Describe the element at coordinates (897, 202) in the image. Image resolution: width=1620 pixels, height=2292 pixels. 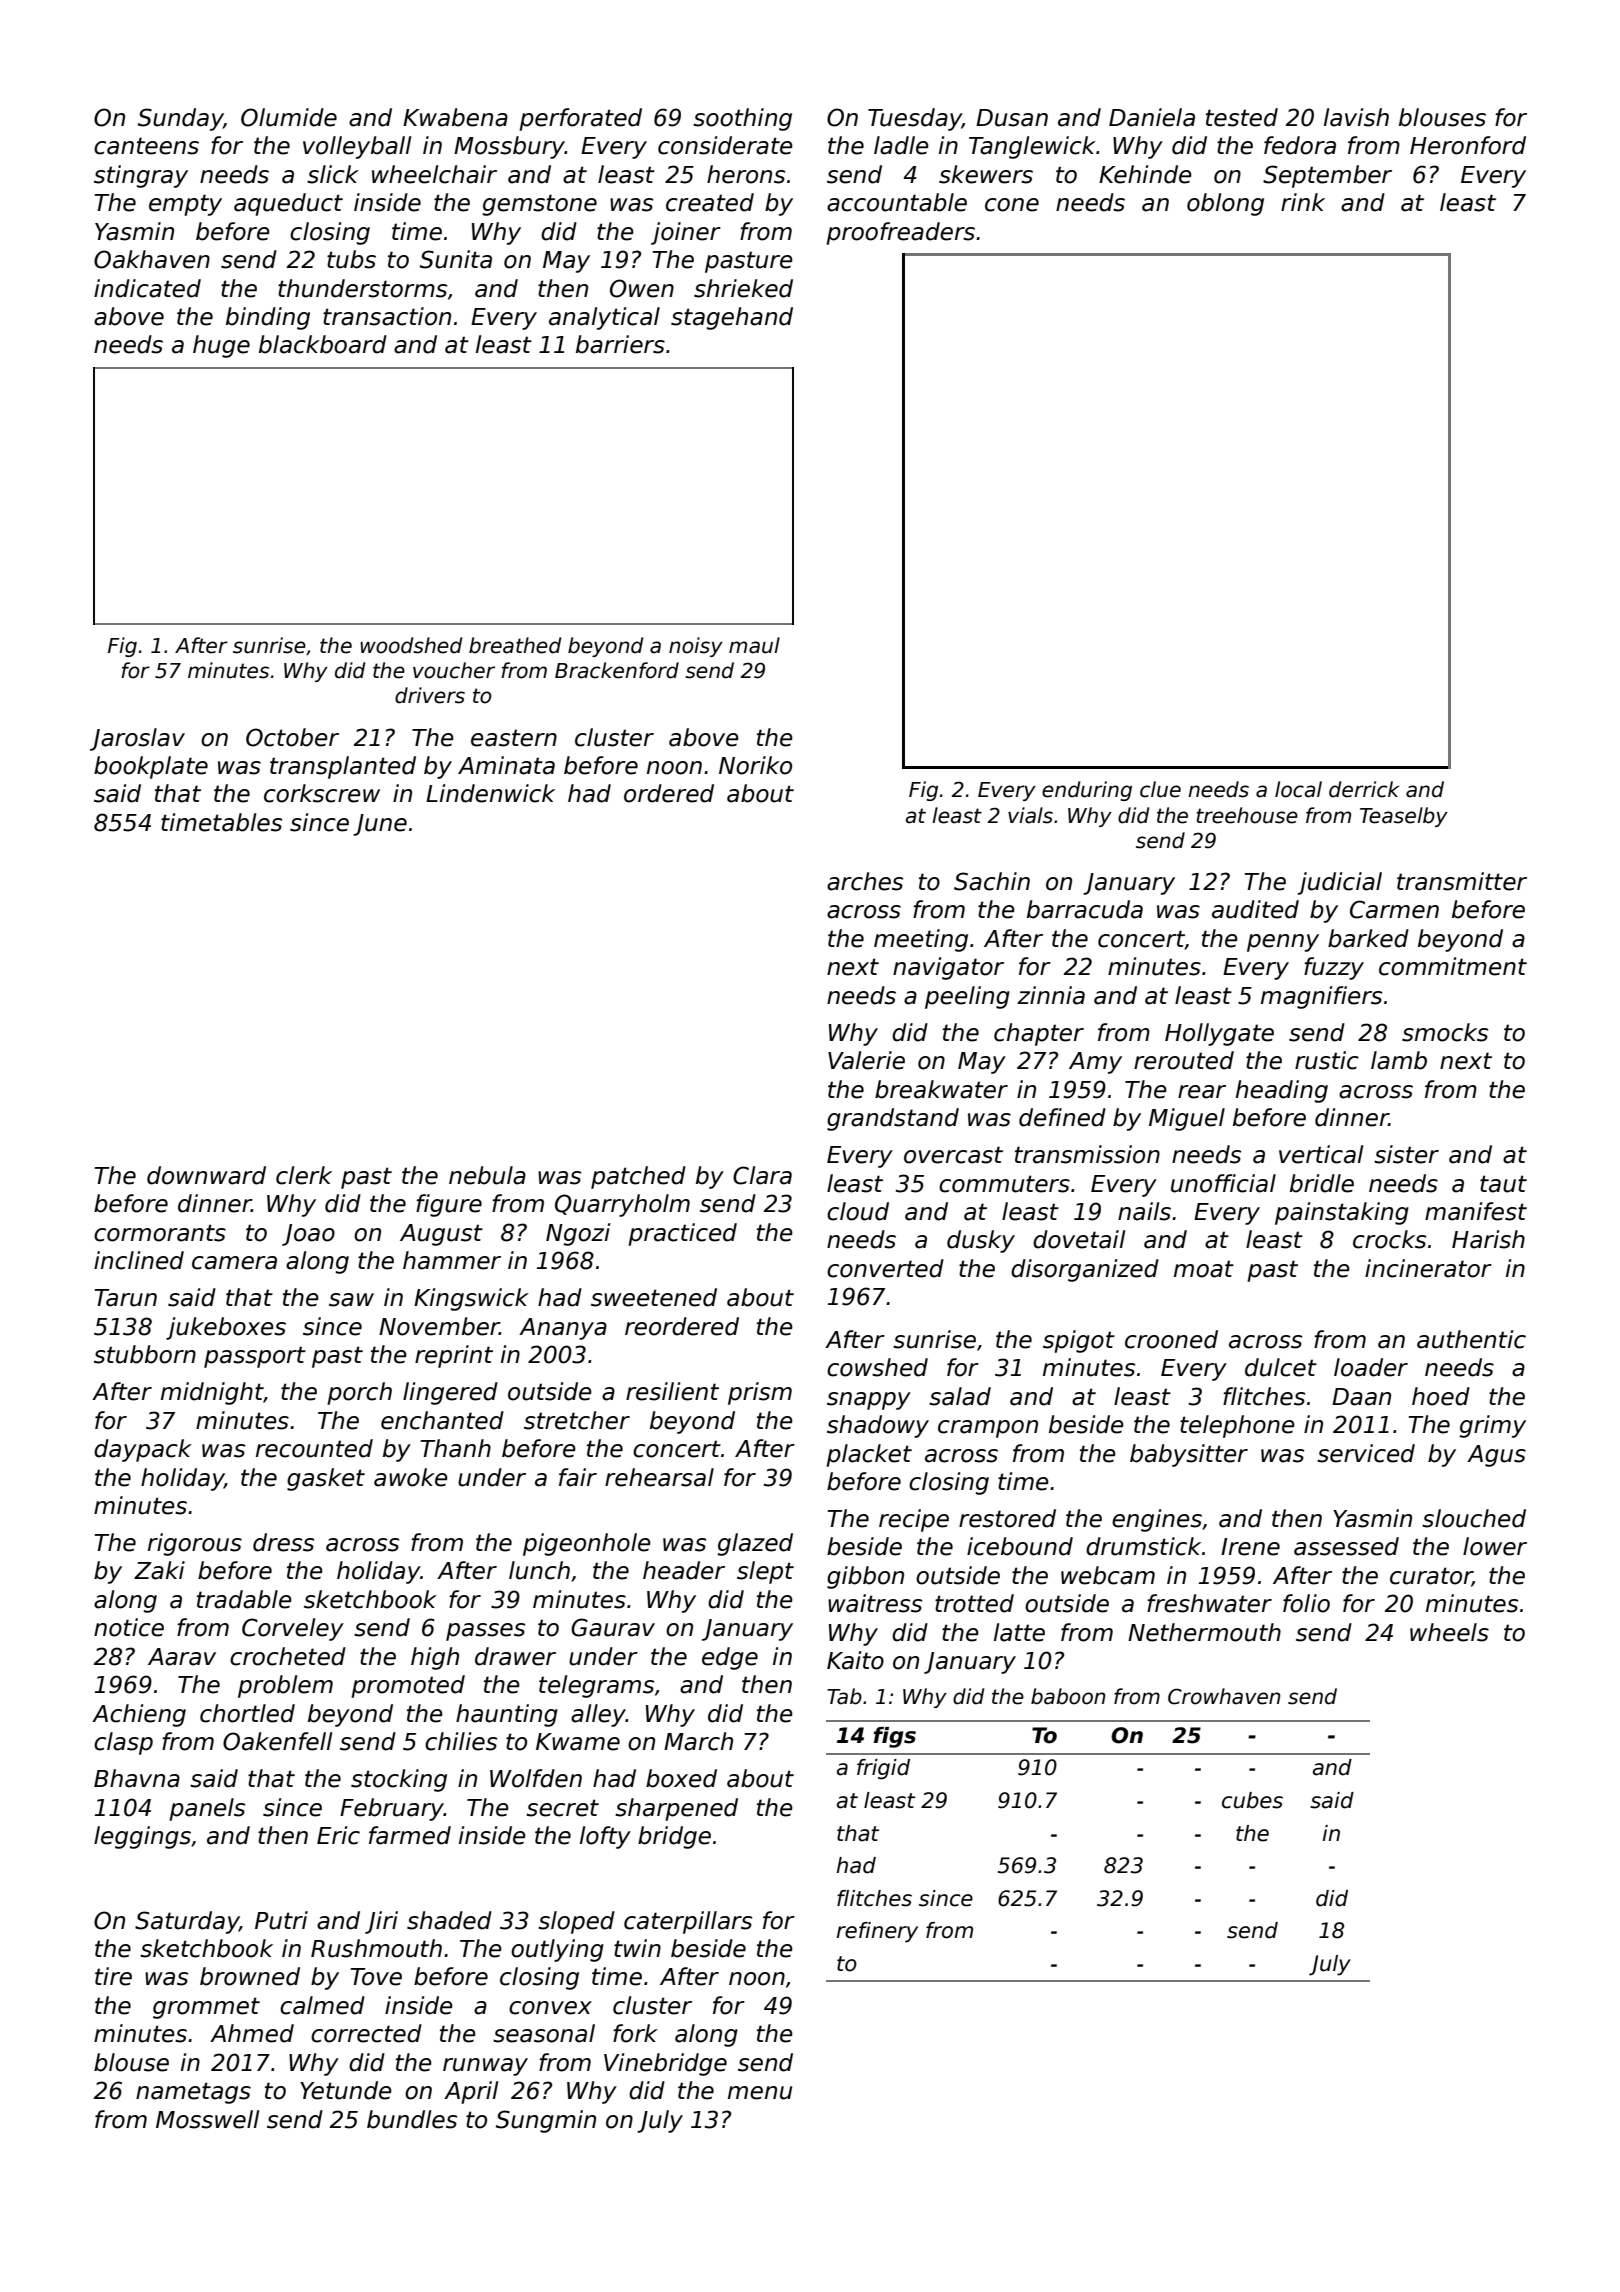
I see `accountable` at that location.
